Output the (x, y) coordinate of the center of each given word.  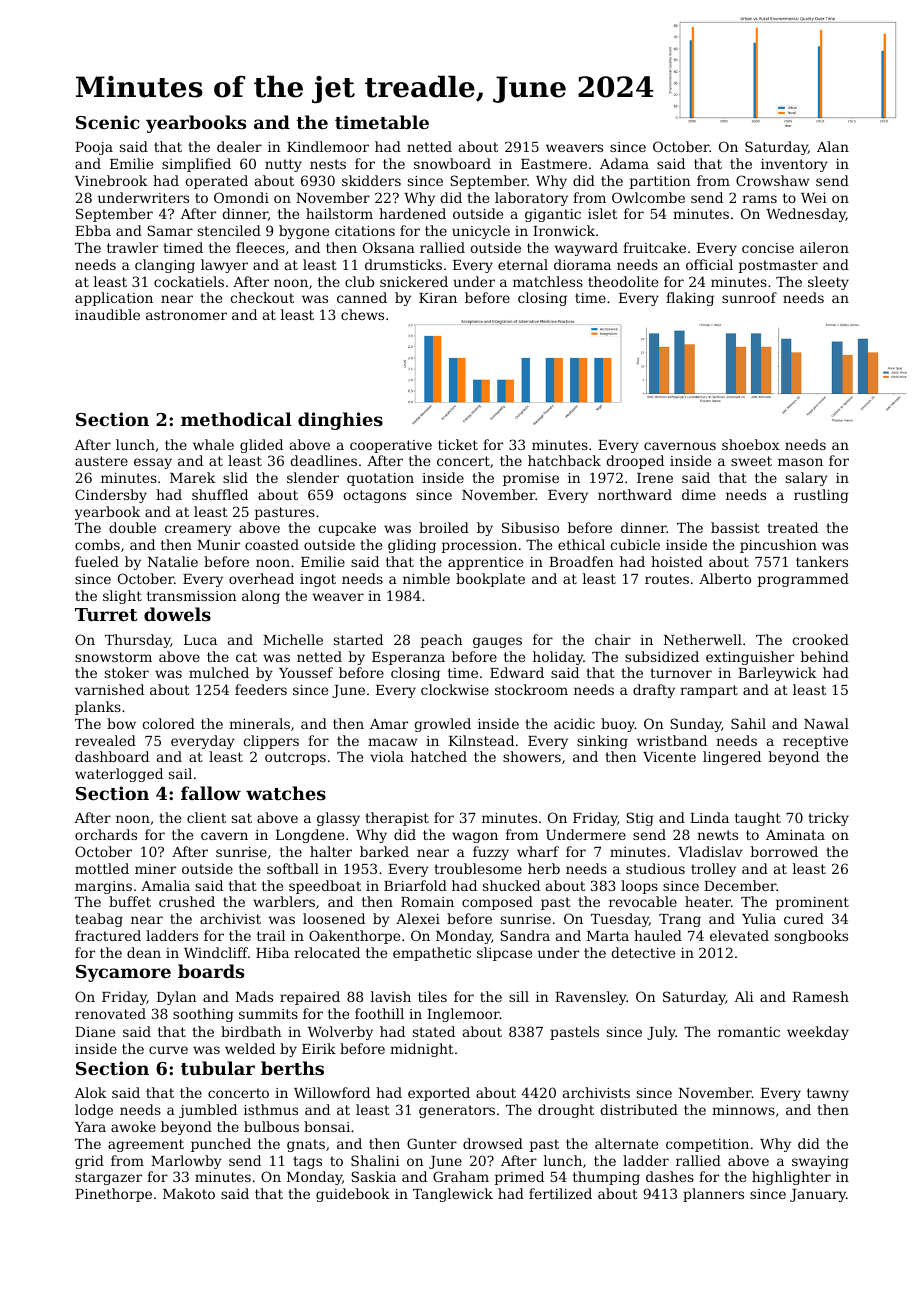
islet (602, 213)
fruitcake (654, 247)
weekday (818, 1033)
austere (101, 461)
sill (519, 996)
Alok (90, 1092)
